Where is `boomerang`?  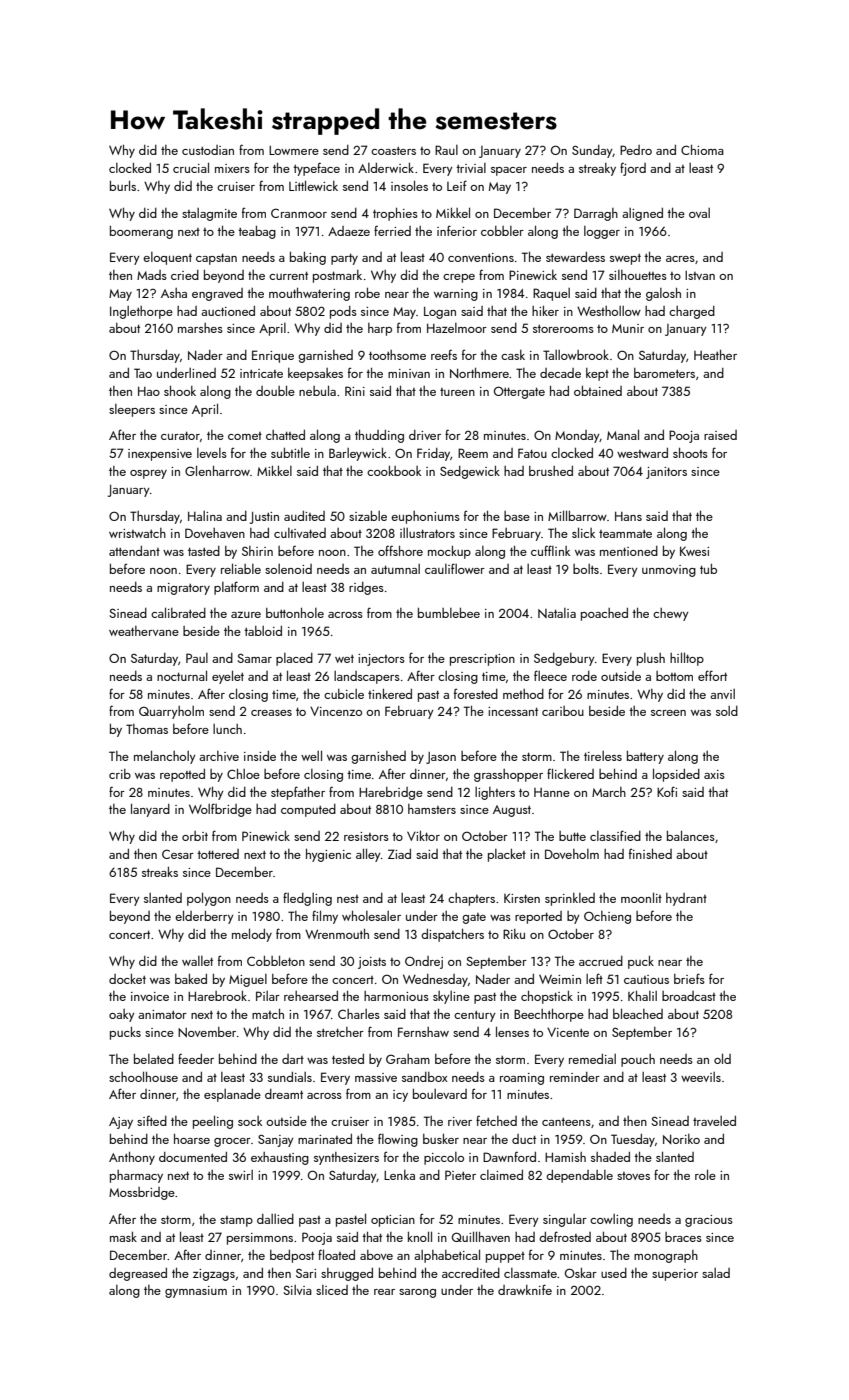 boomerang is located at coordinates (141, 232).
